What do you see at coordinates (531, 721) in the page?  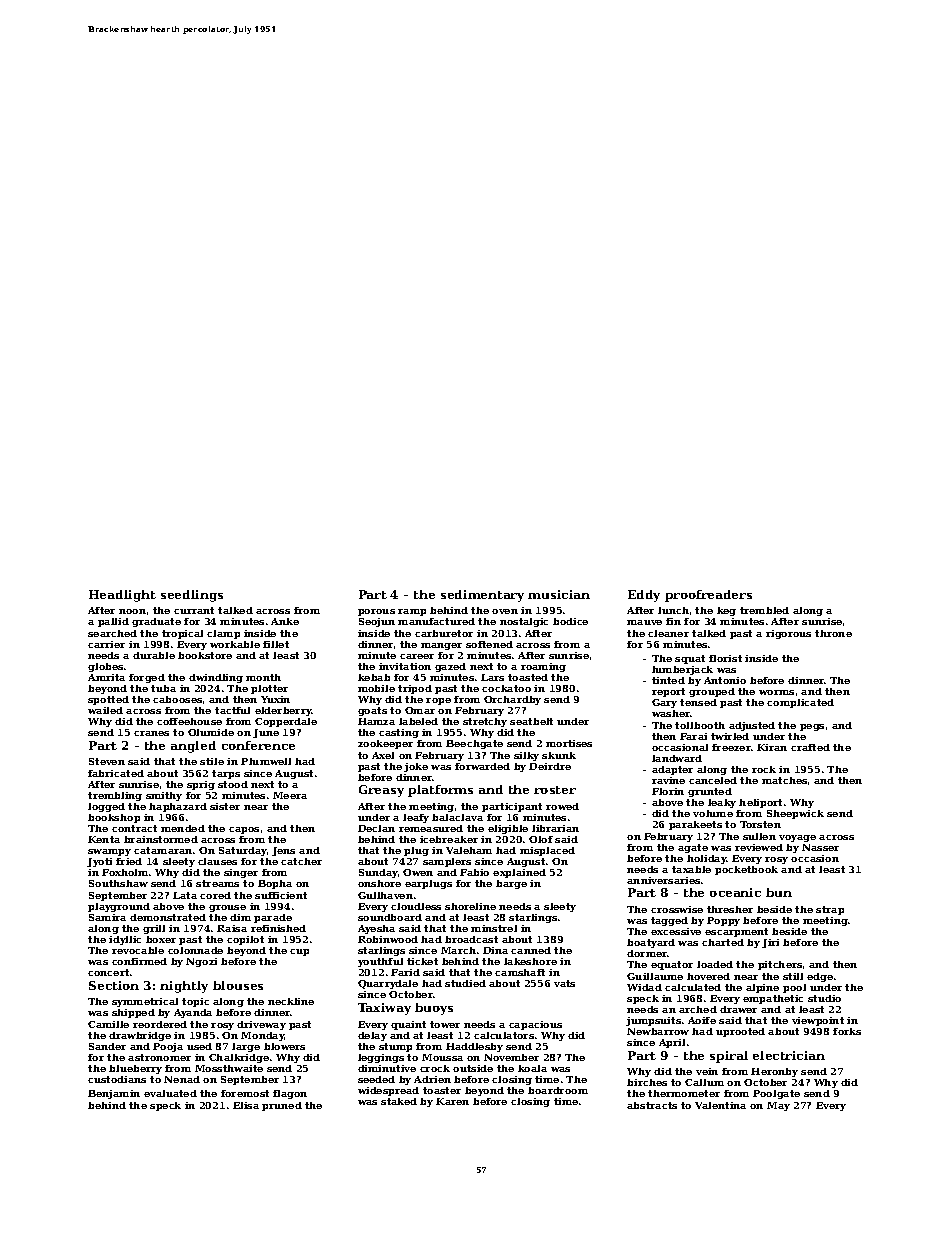 I see `seatbelt` at bounding box center [531, 721].
